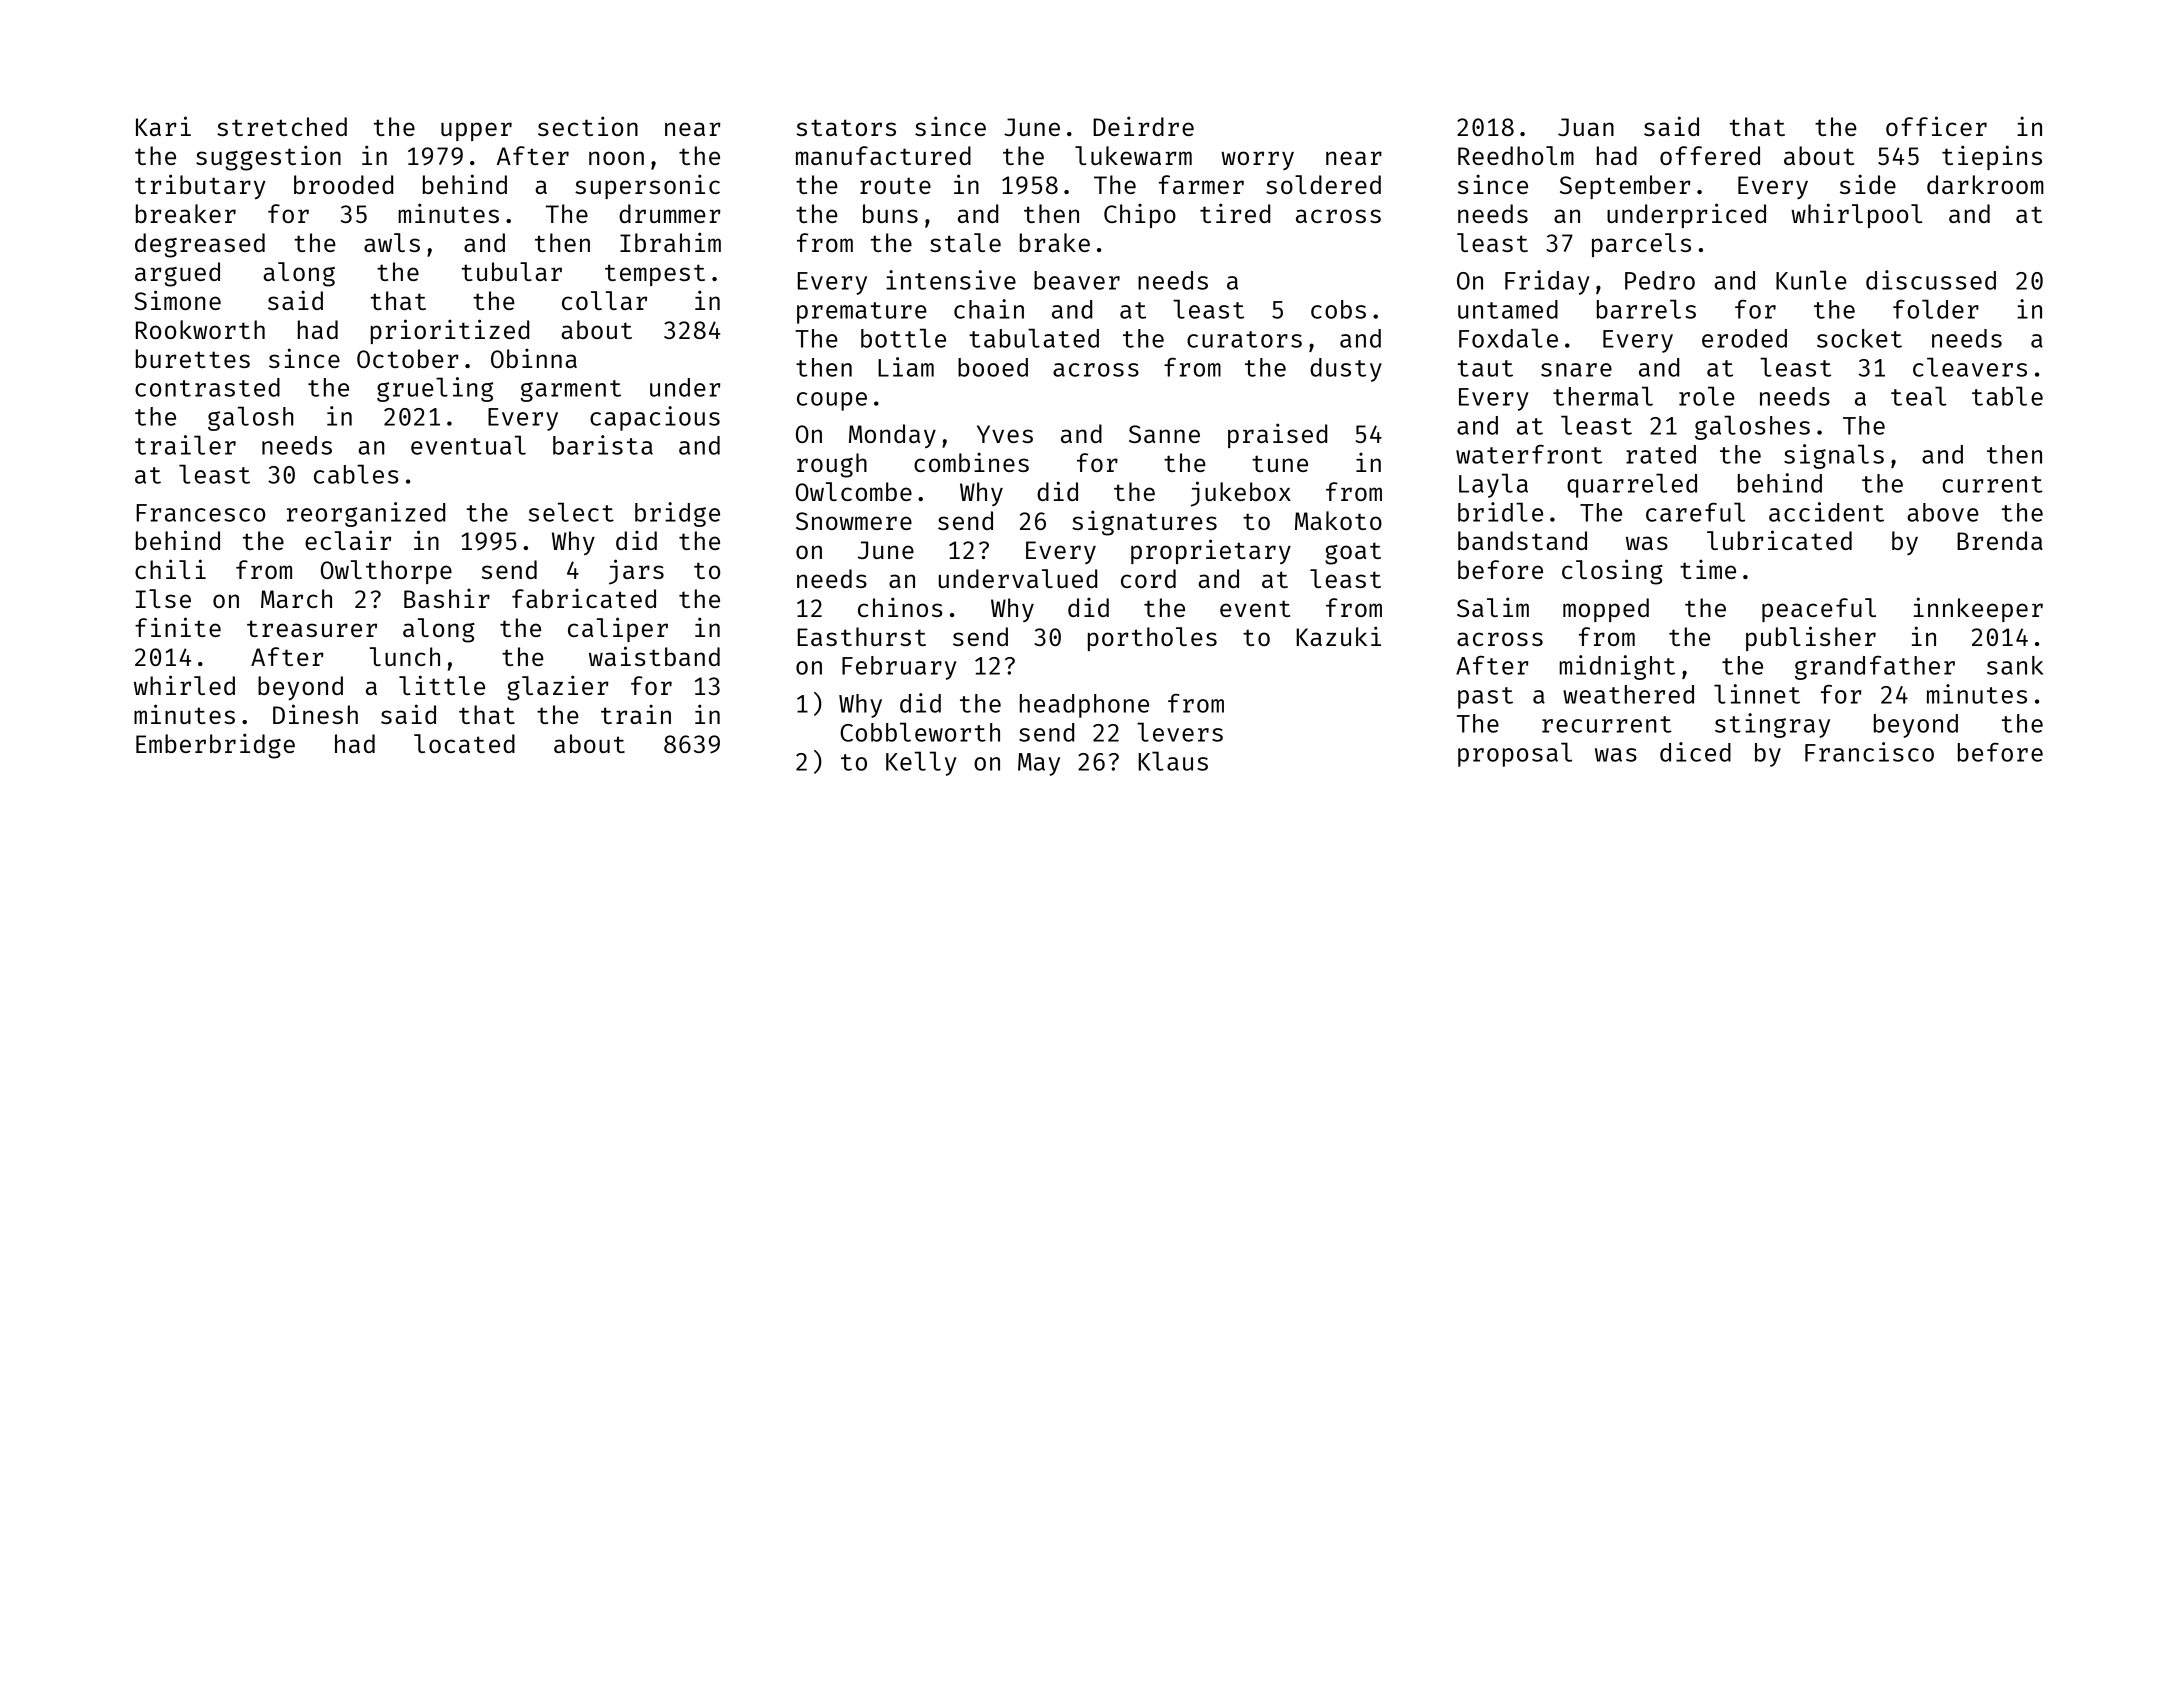  What do you see at coordinates (184, 685) in the screenshot?
I see `whirled` at bounding box center [184, 685].
